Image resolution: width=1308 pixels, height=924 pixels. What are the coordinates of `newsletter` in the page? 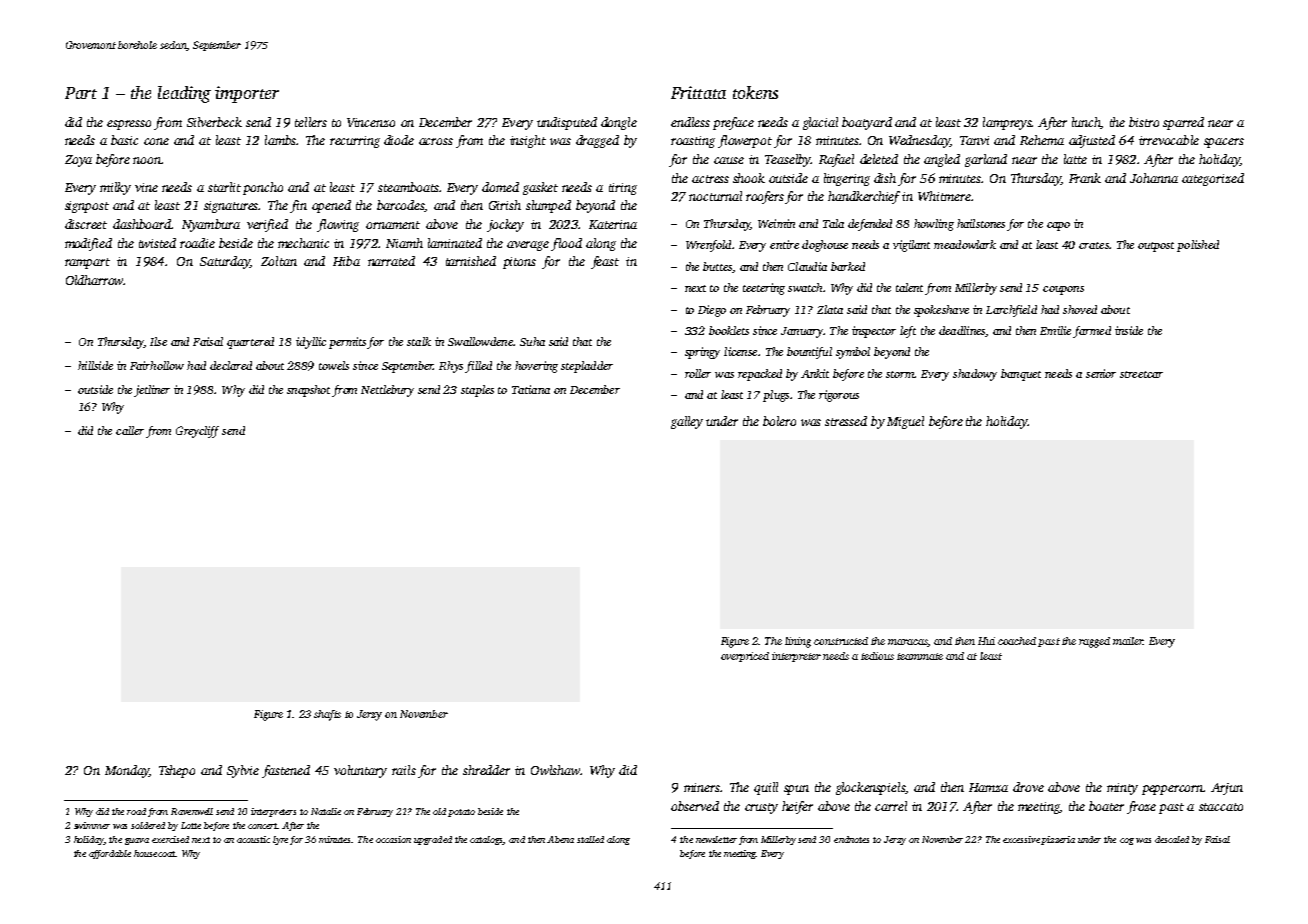 It's located at (716, 839).
